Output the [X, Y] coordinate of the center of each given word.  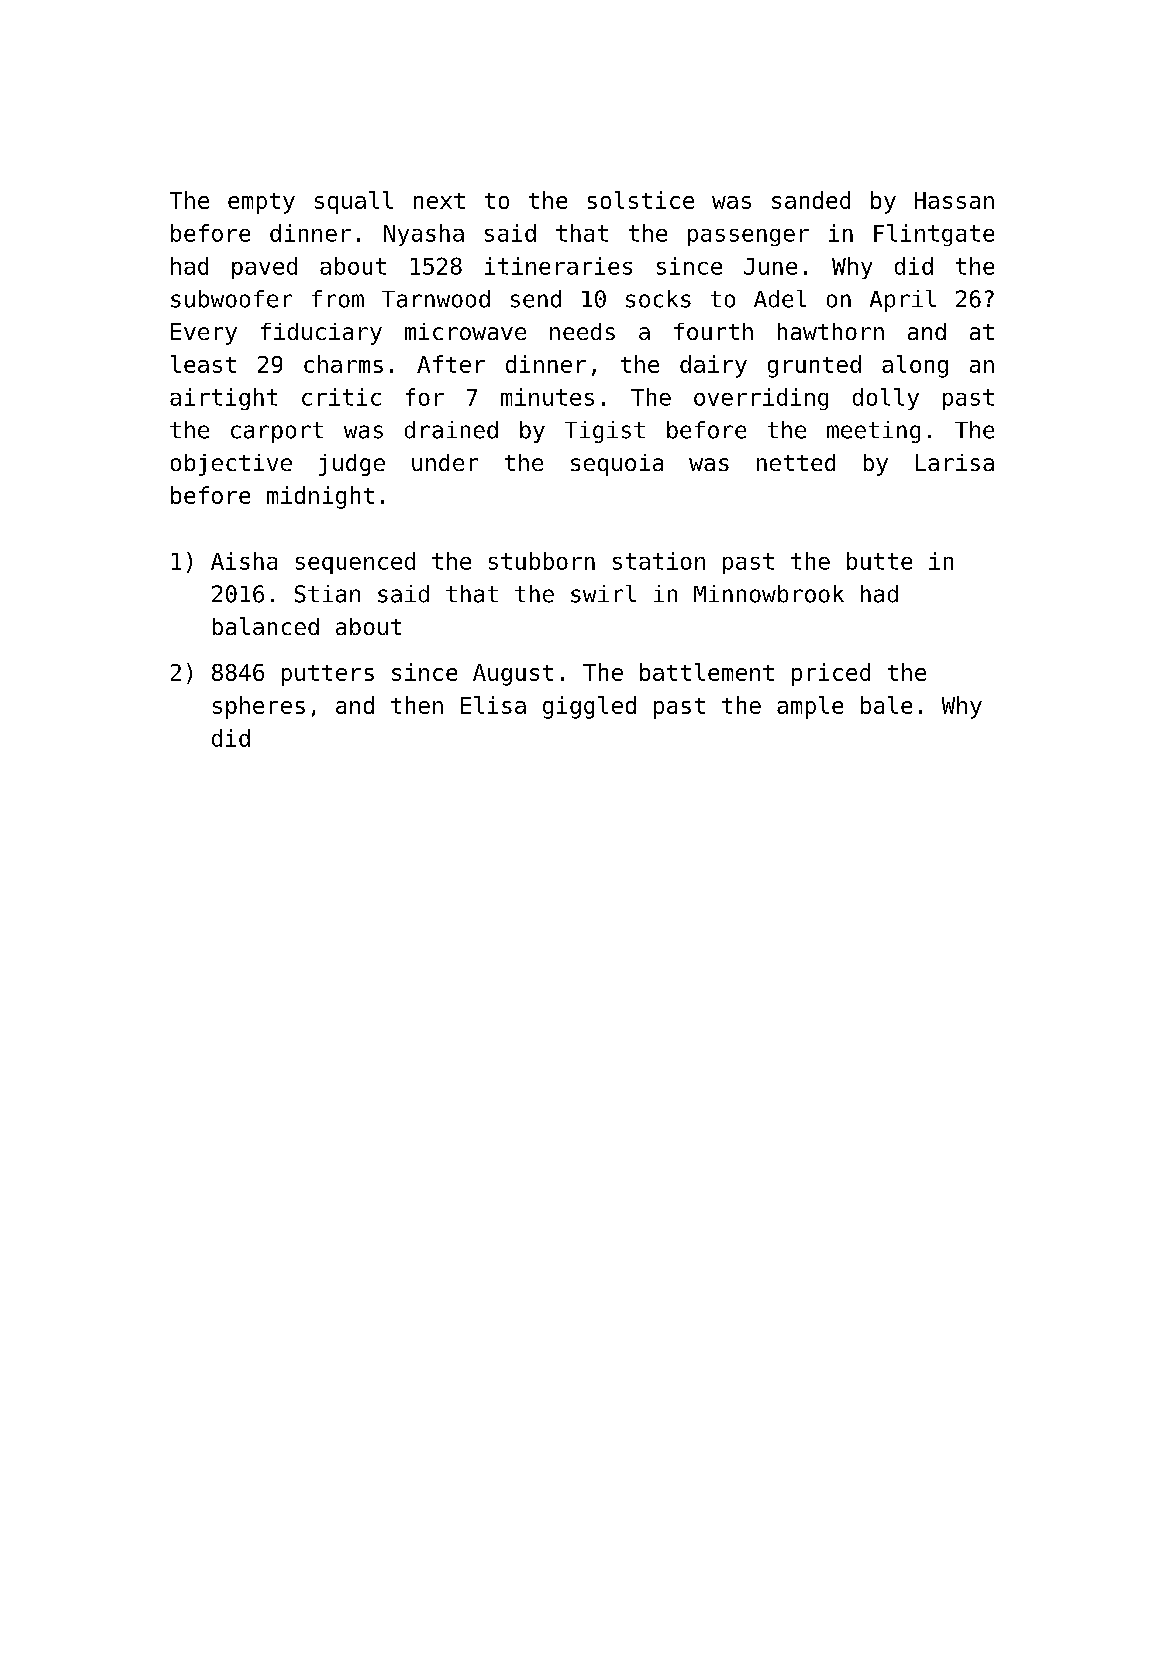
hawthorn [831, 331]
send [536, 299]
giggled [589, 707]
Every [204, 334]
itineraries [558, 266]
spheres [259, 707]
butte [879, 561]
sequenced [355, 563]
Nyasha [424, 235]
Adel [780, 299]
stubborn [542, 561]
